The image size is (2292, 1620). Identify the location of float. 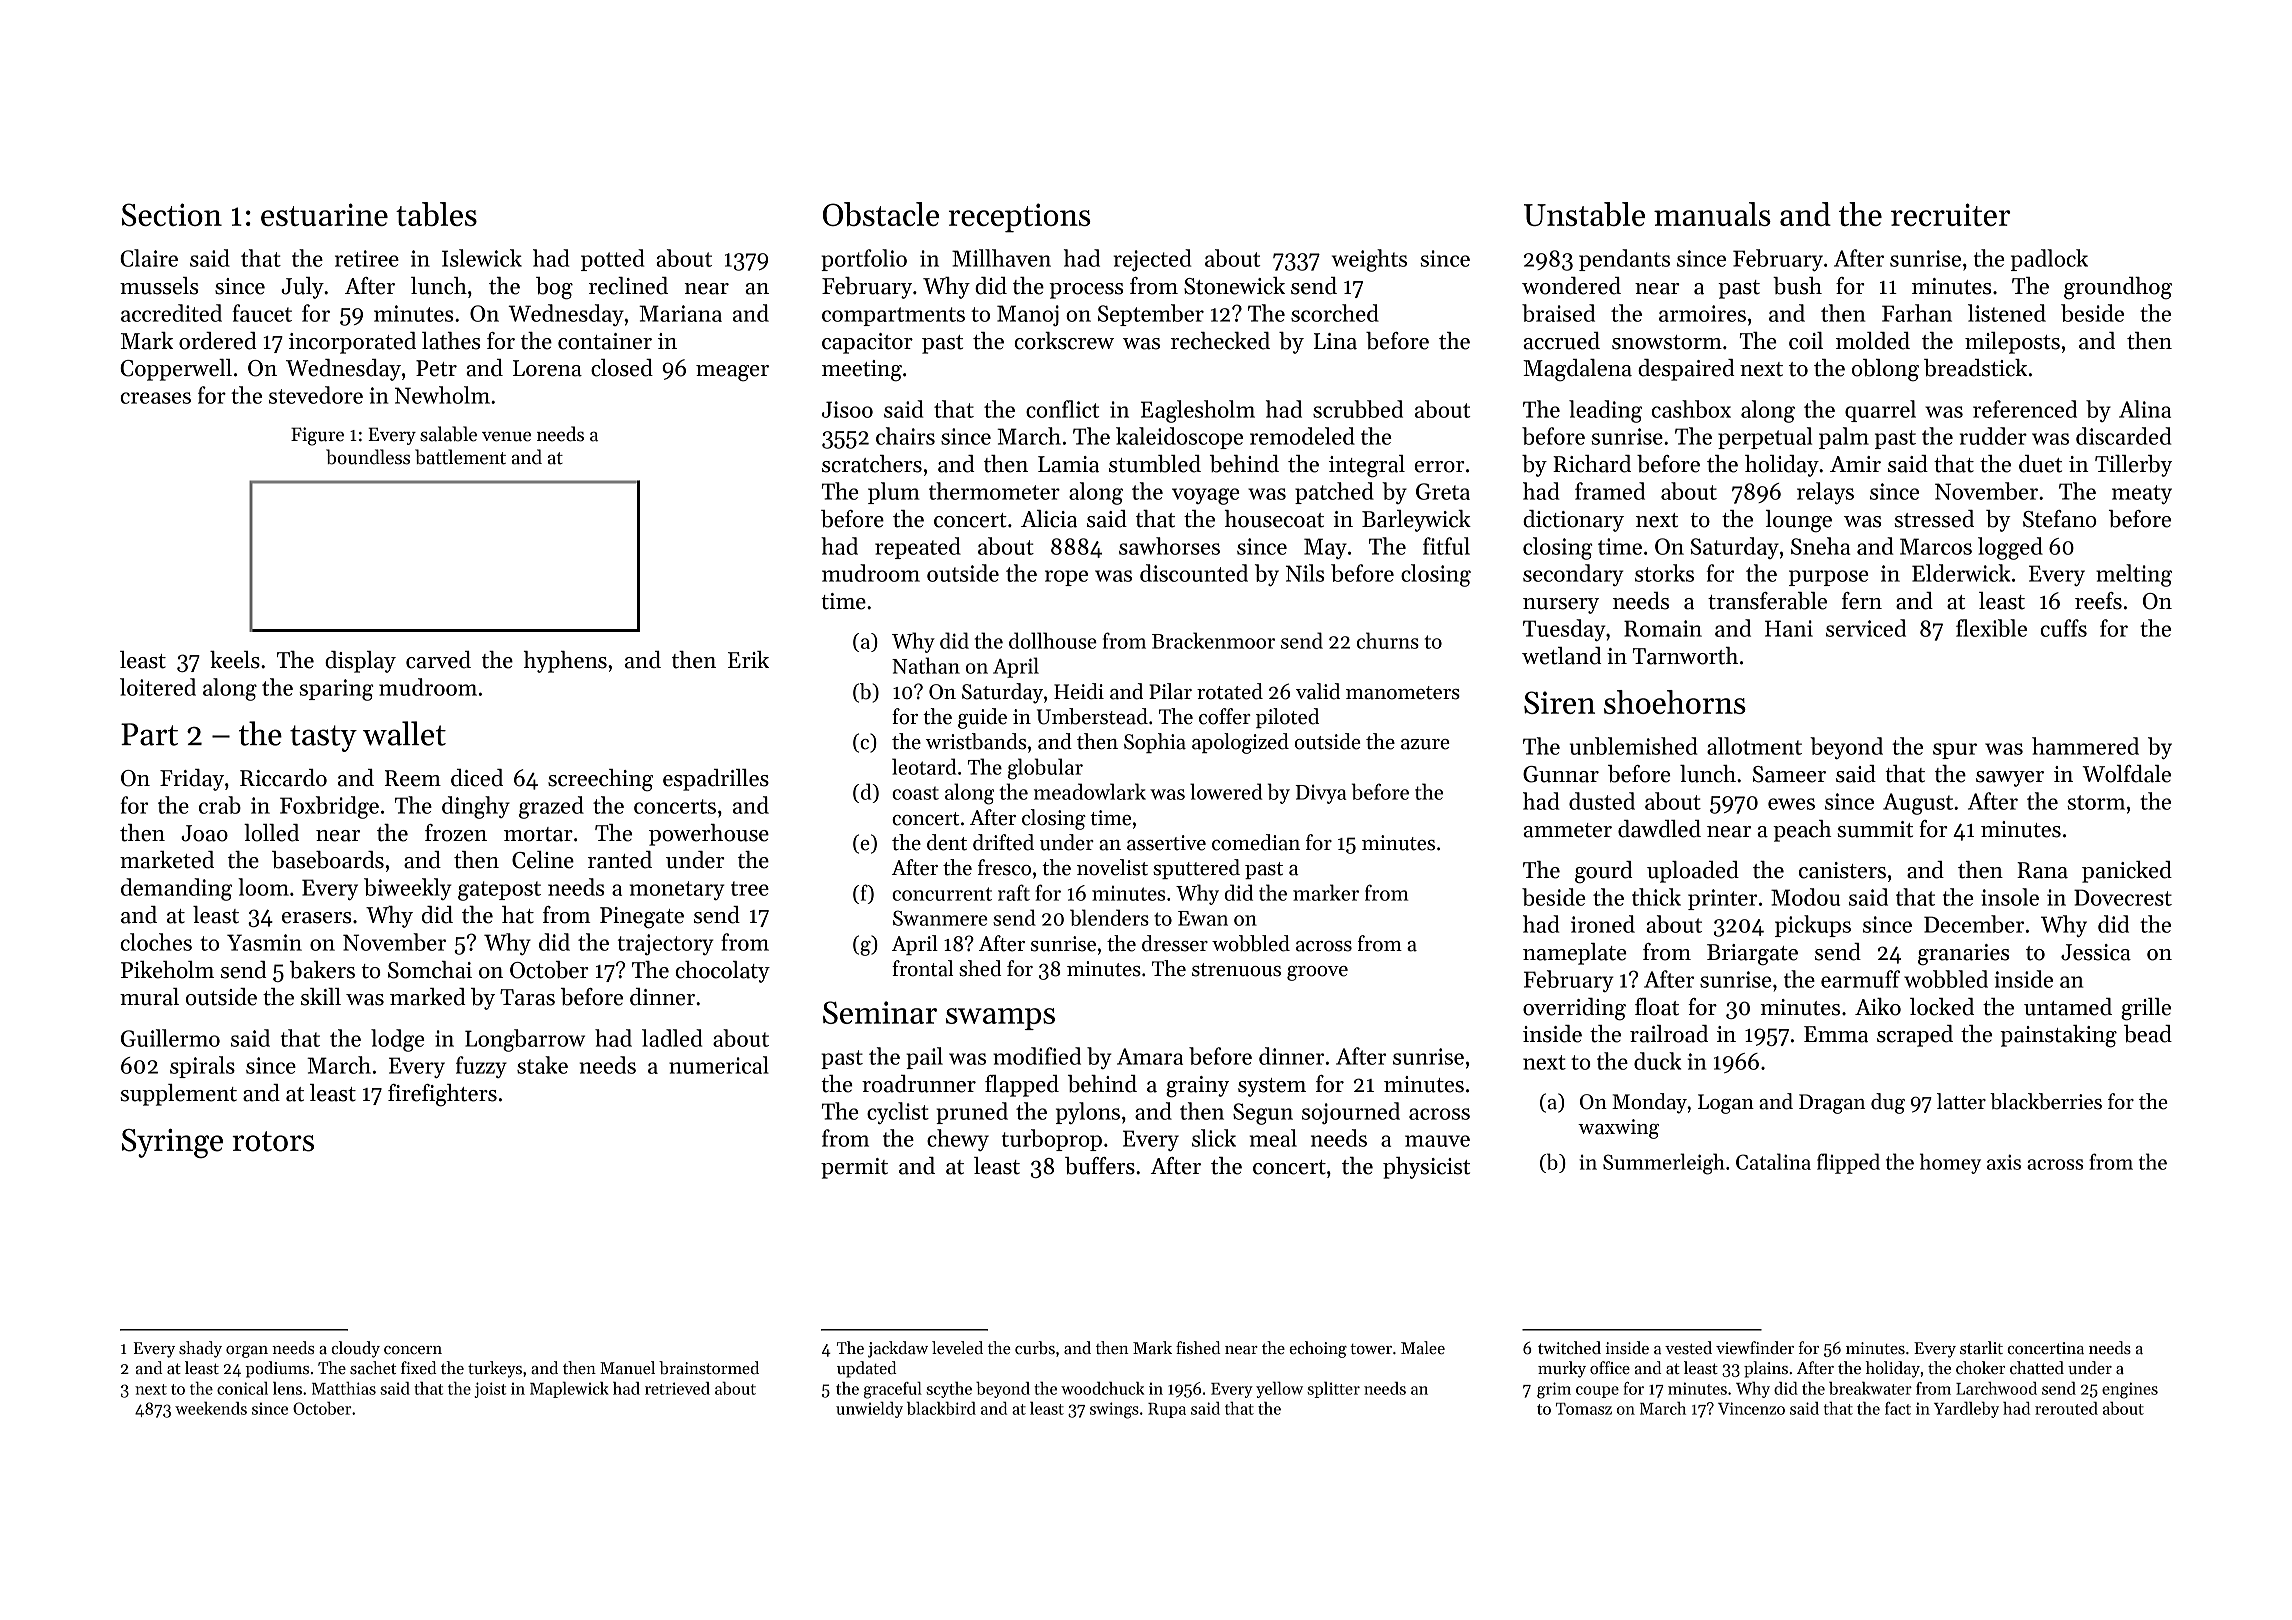
(1657, 1007).
